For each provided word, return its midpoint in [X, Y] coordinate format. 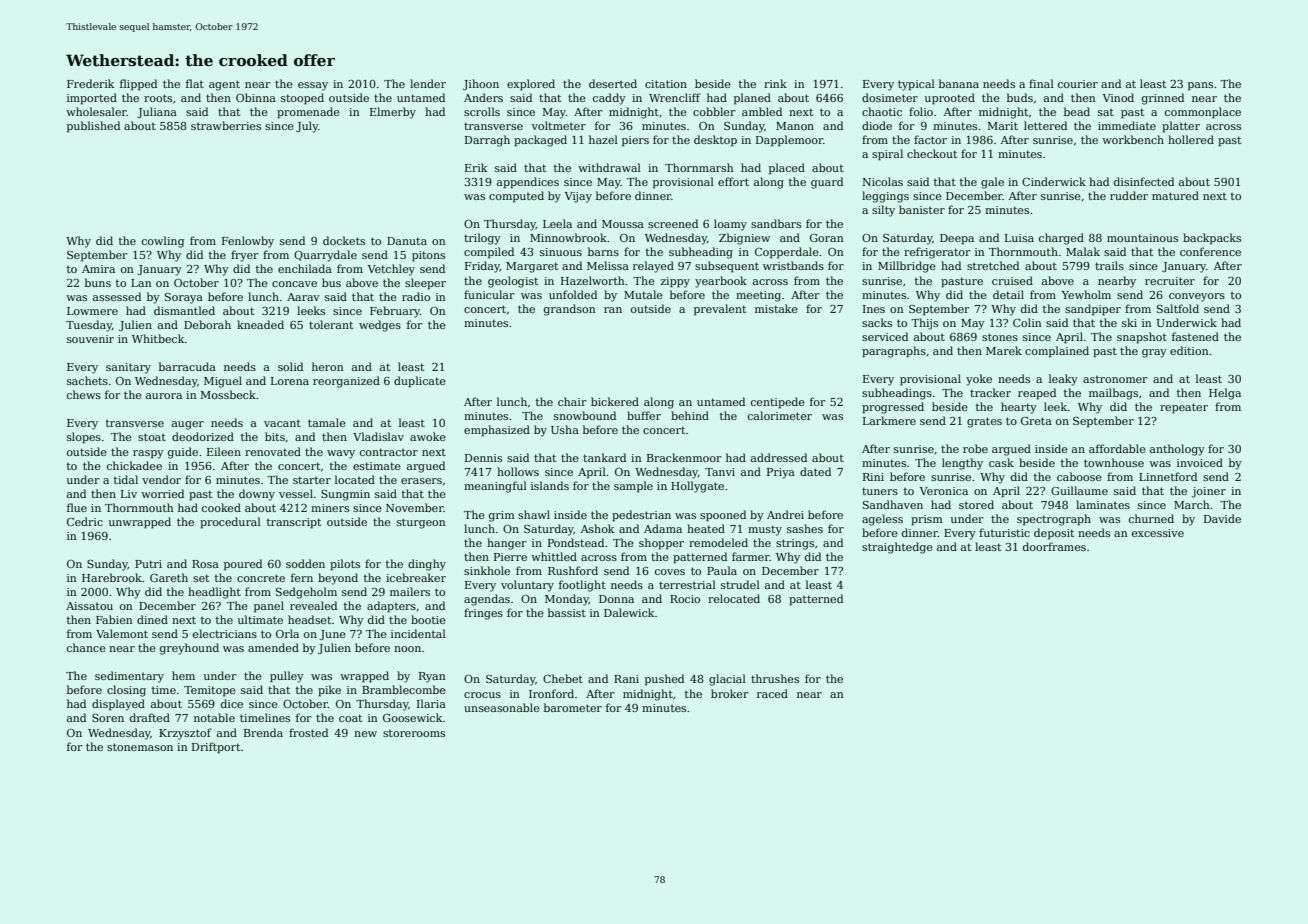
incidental [418, 633]
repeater [1184, 408]
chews [84, 394]
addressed [779, 457]
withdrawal [609, 167]
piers [635, 141]
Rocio [685, 599]
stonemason [140, 747]
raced [772, 693]
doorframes [1054, 546]
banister [922, 209]
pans [1200, 86]
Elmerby [393, 113]
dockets [344, 240]
